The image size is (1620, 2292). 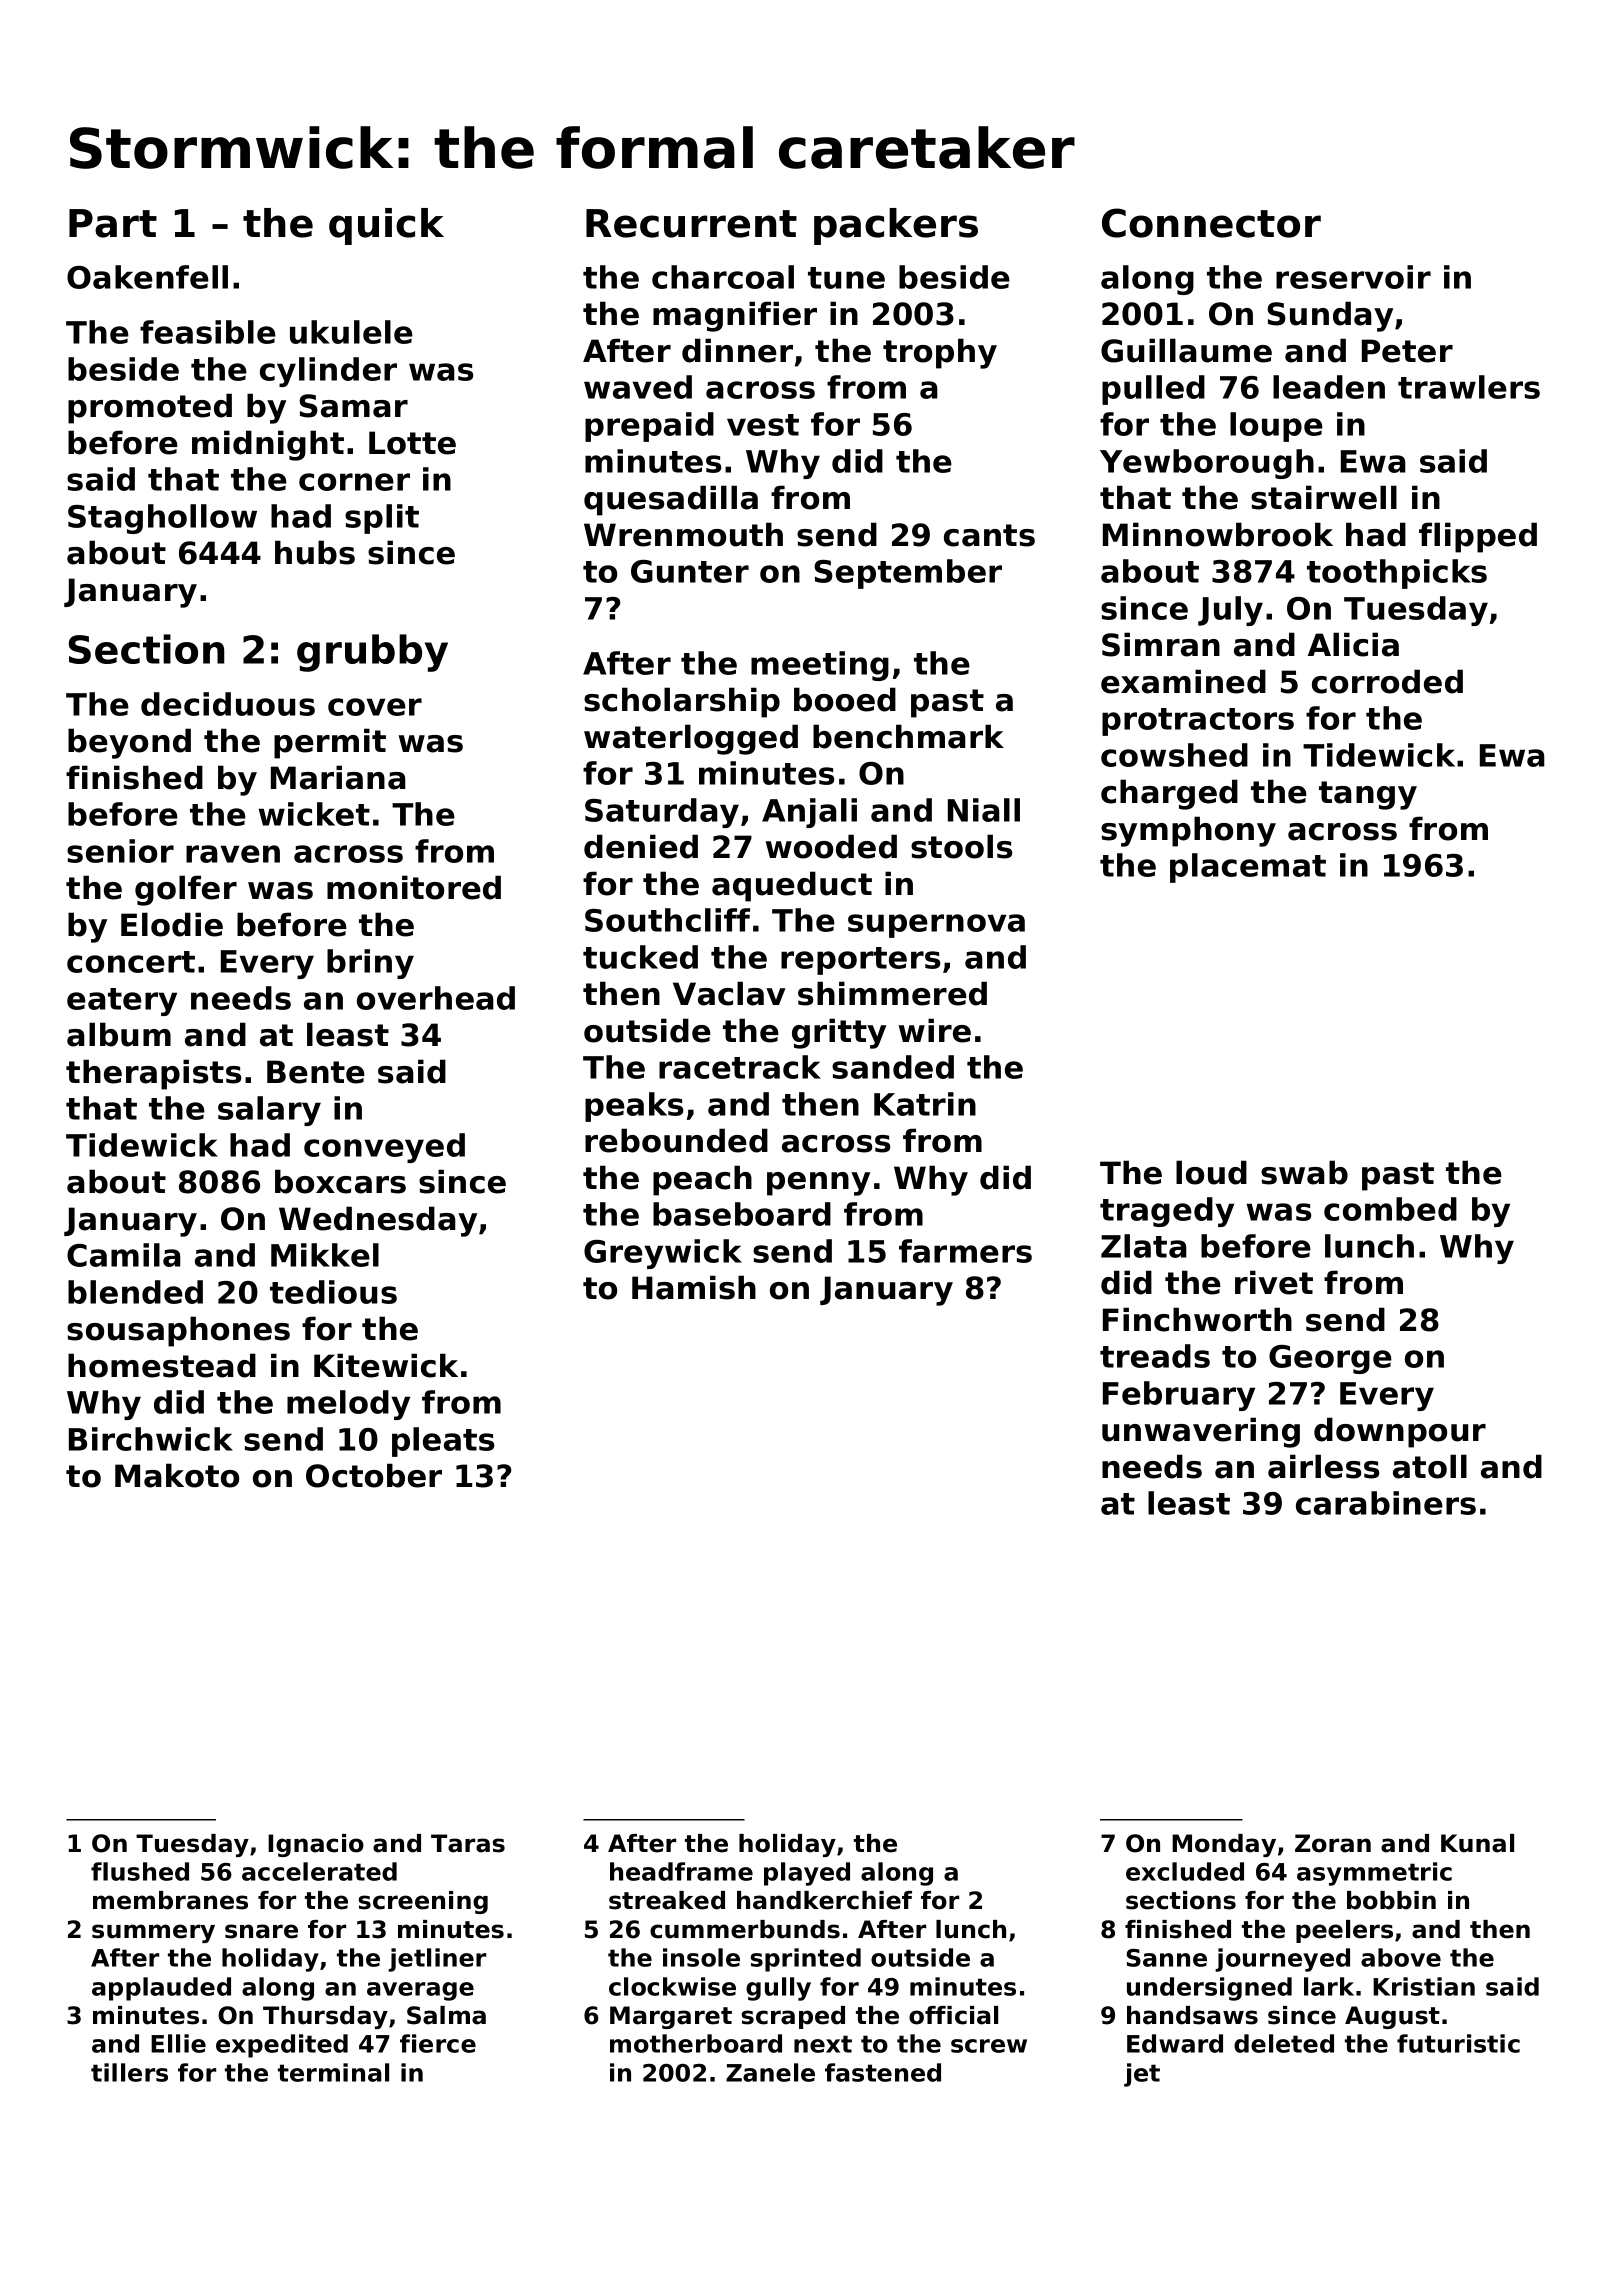 What do you see at coordinates (1397, 574) in the screenshot?
I see `toothpicks` at bounding box center [1397, 574].
